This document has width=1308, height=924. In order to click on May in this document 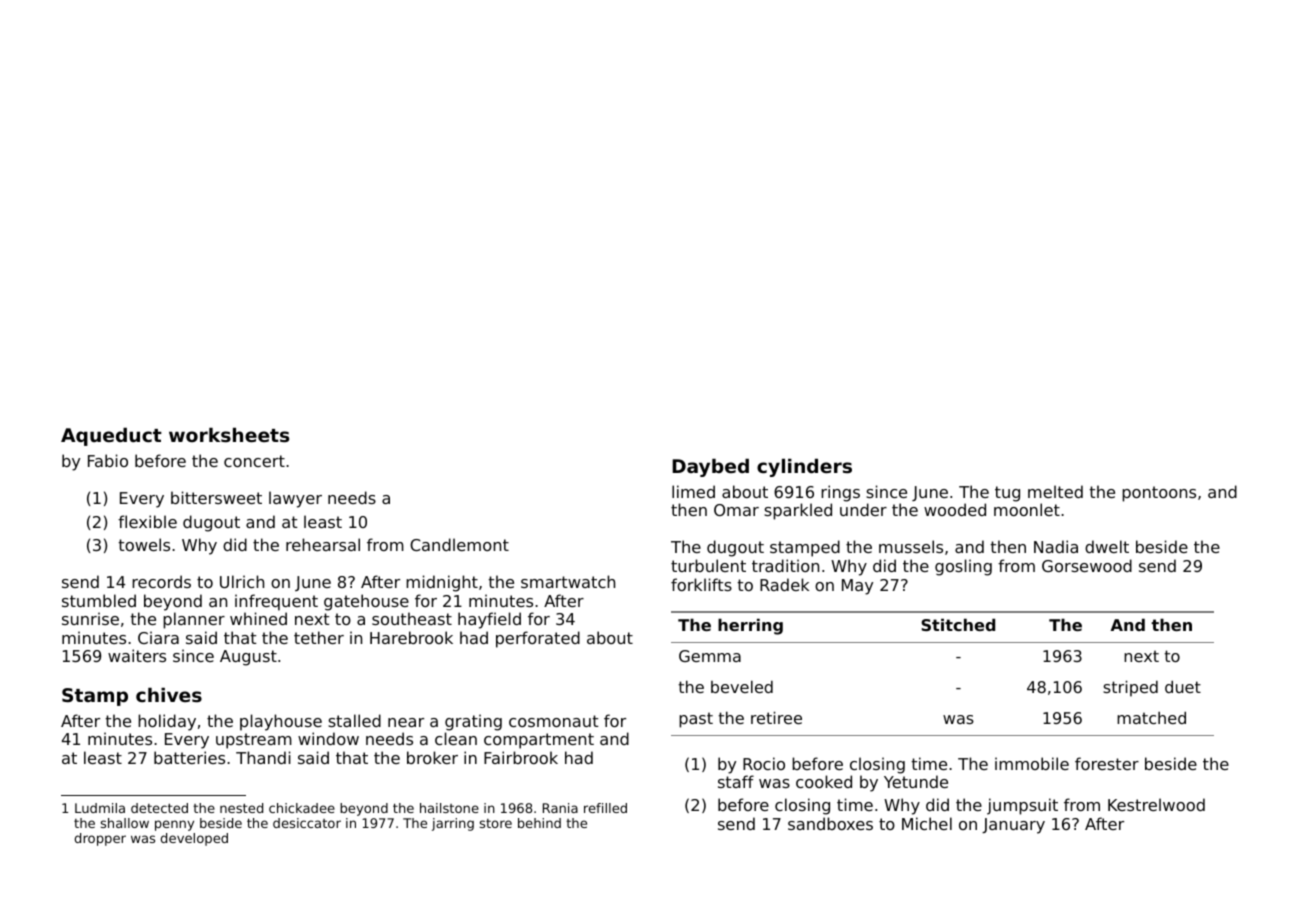, I will do `click(857, 587)`.
